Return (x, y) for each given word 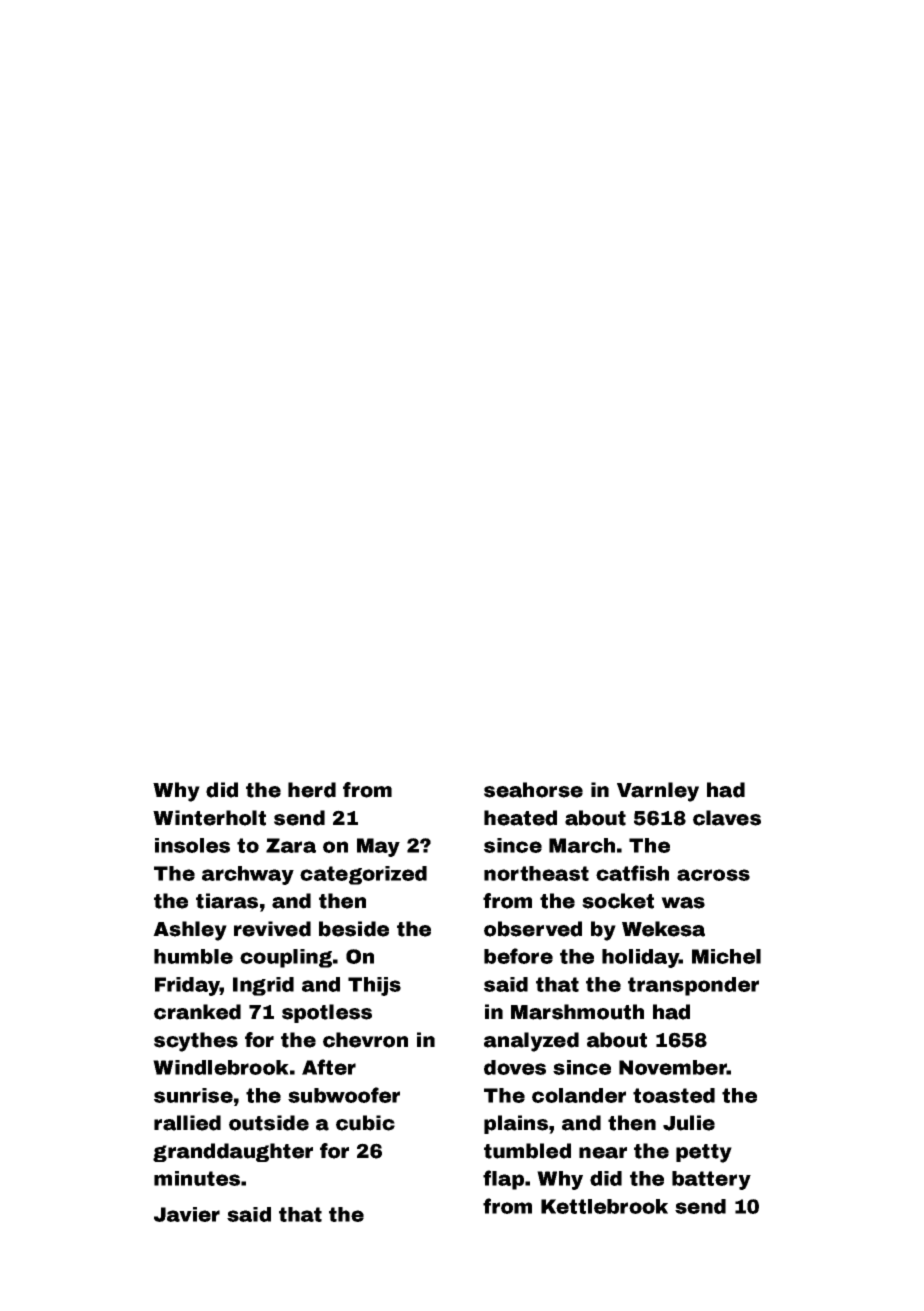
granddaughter (233, 1152)
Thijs (374, 986)
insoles (192, 845)
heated (520, 818)
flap (503, 1180)
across (713, 875)
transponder (693, 986)
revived (272, 929)
